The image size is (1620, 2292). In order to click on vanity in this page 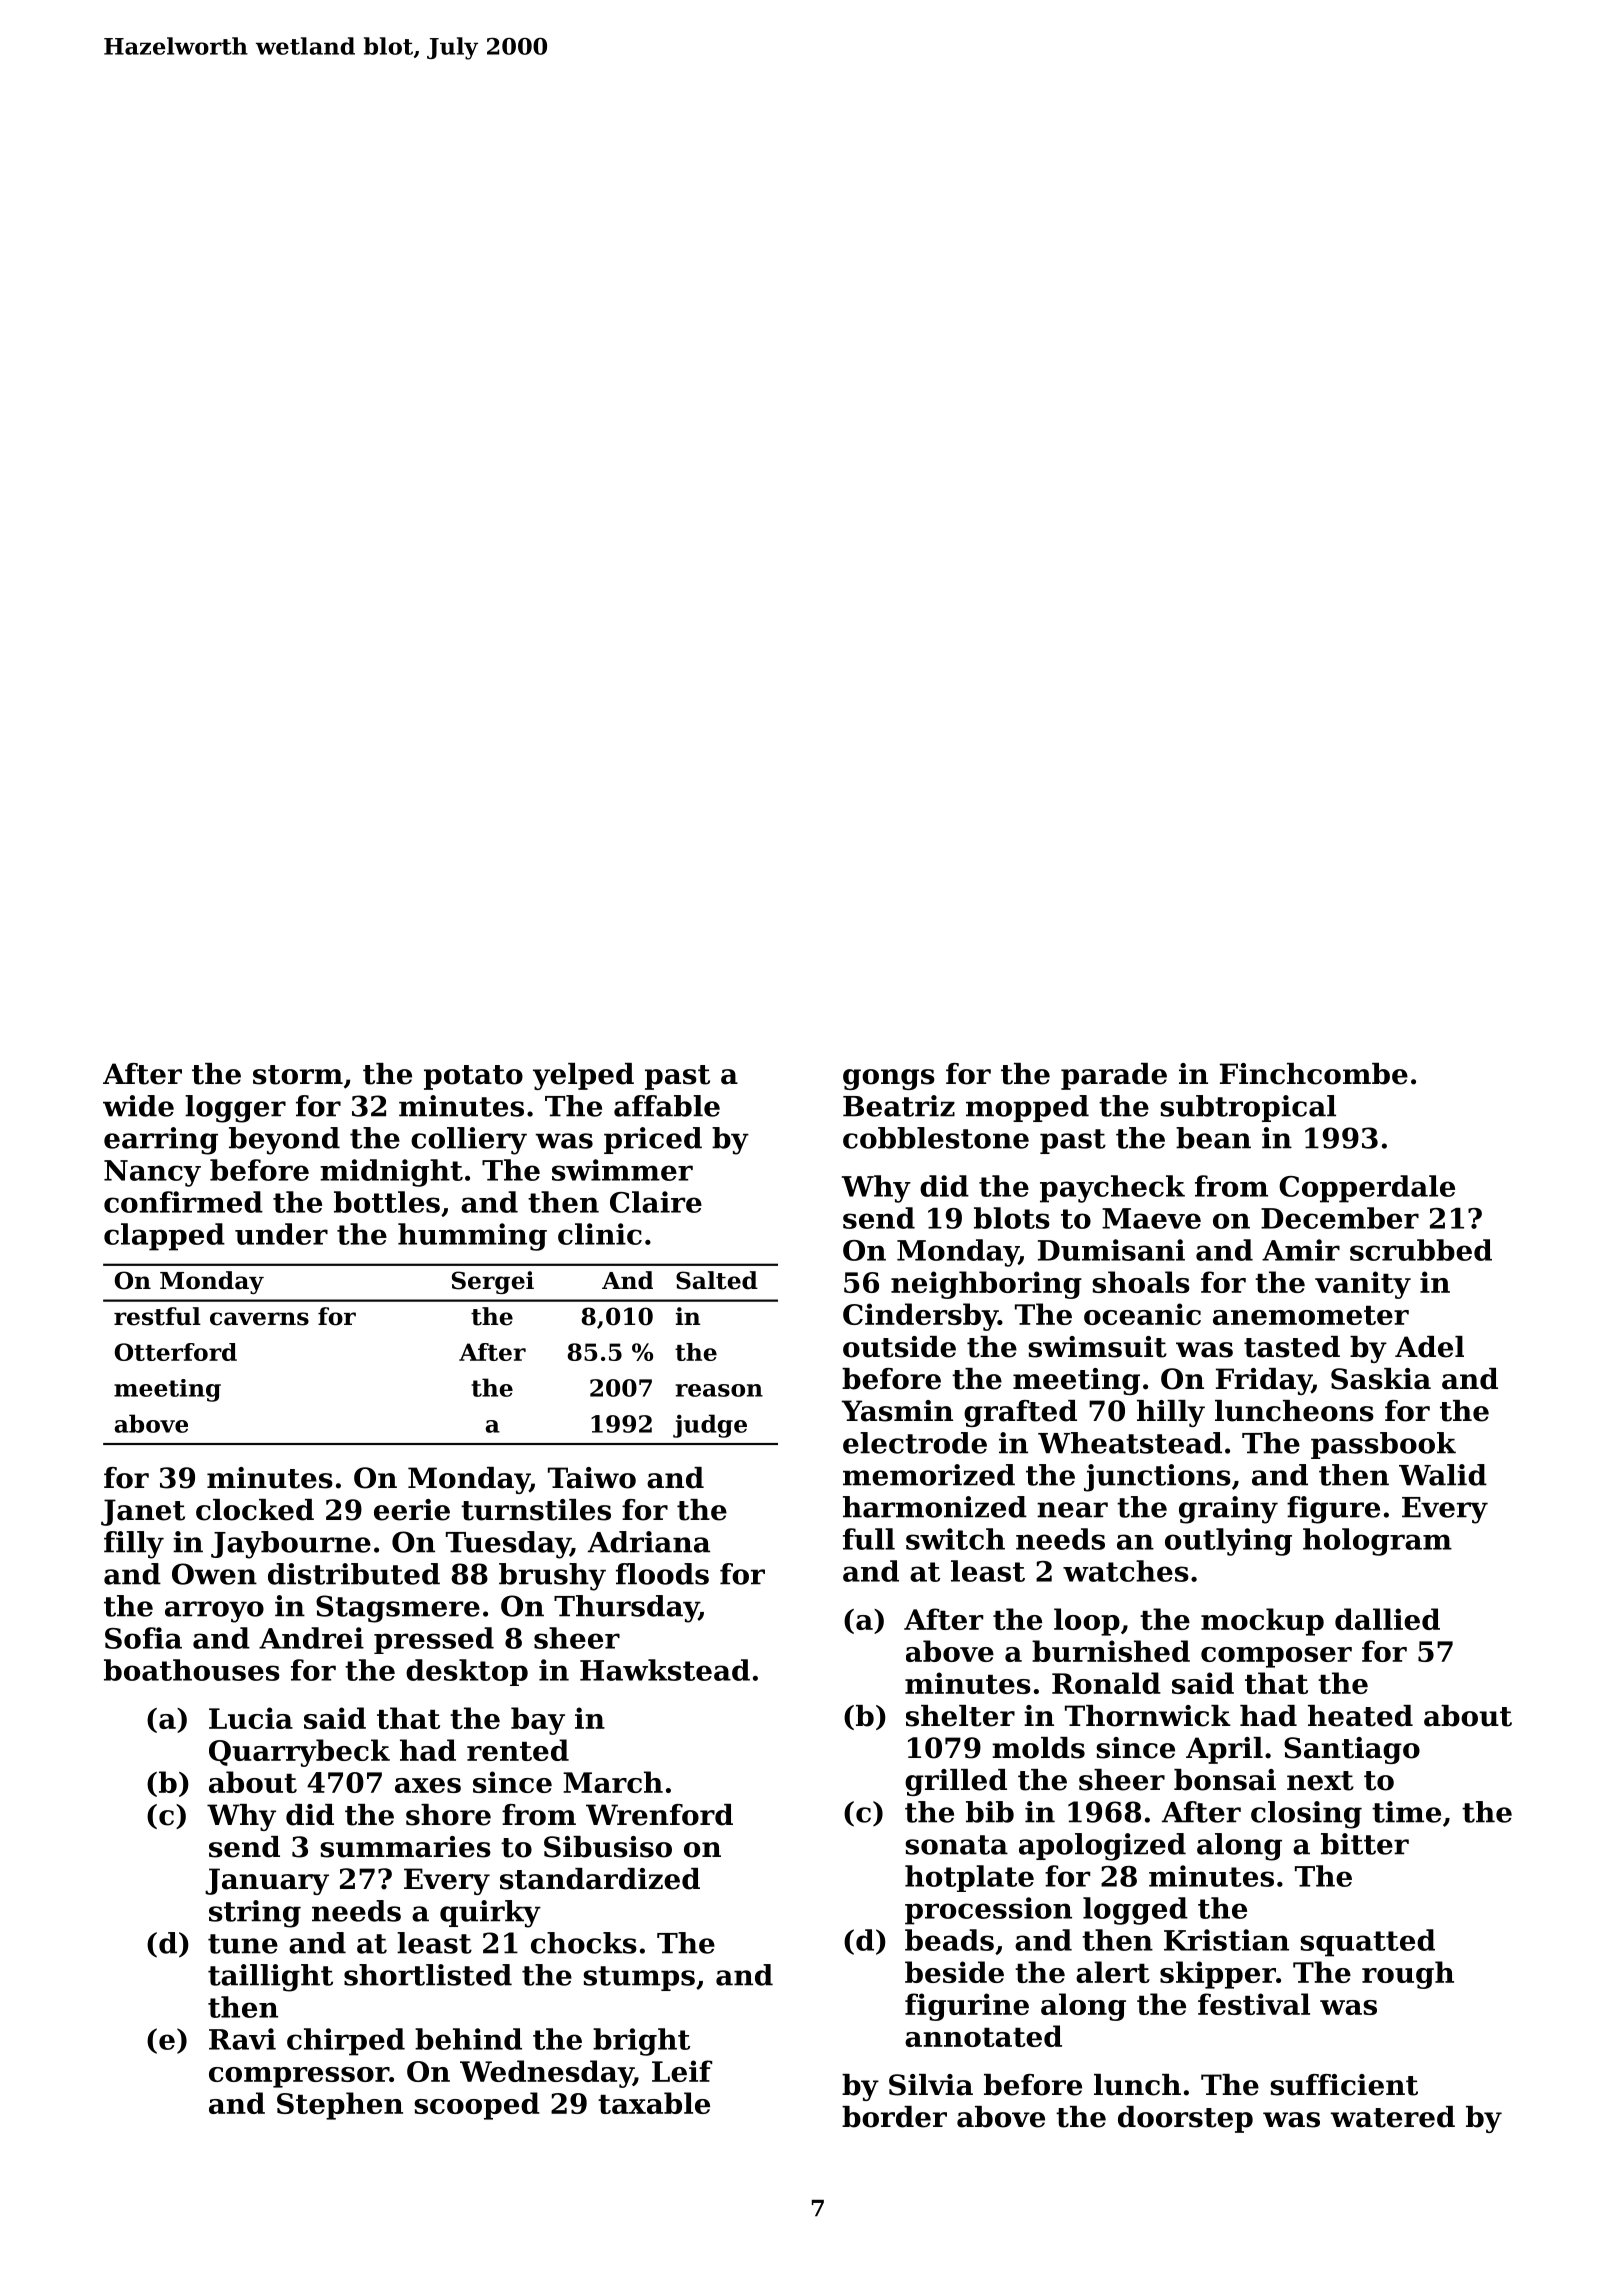, I will do `click(1363, 1285)`.
